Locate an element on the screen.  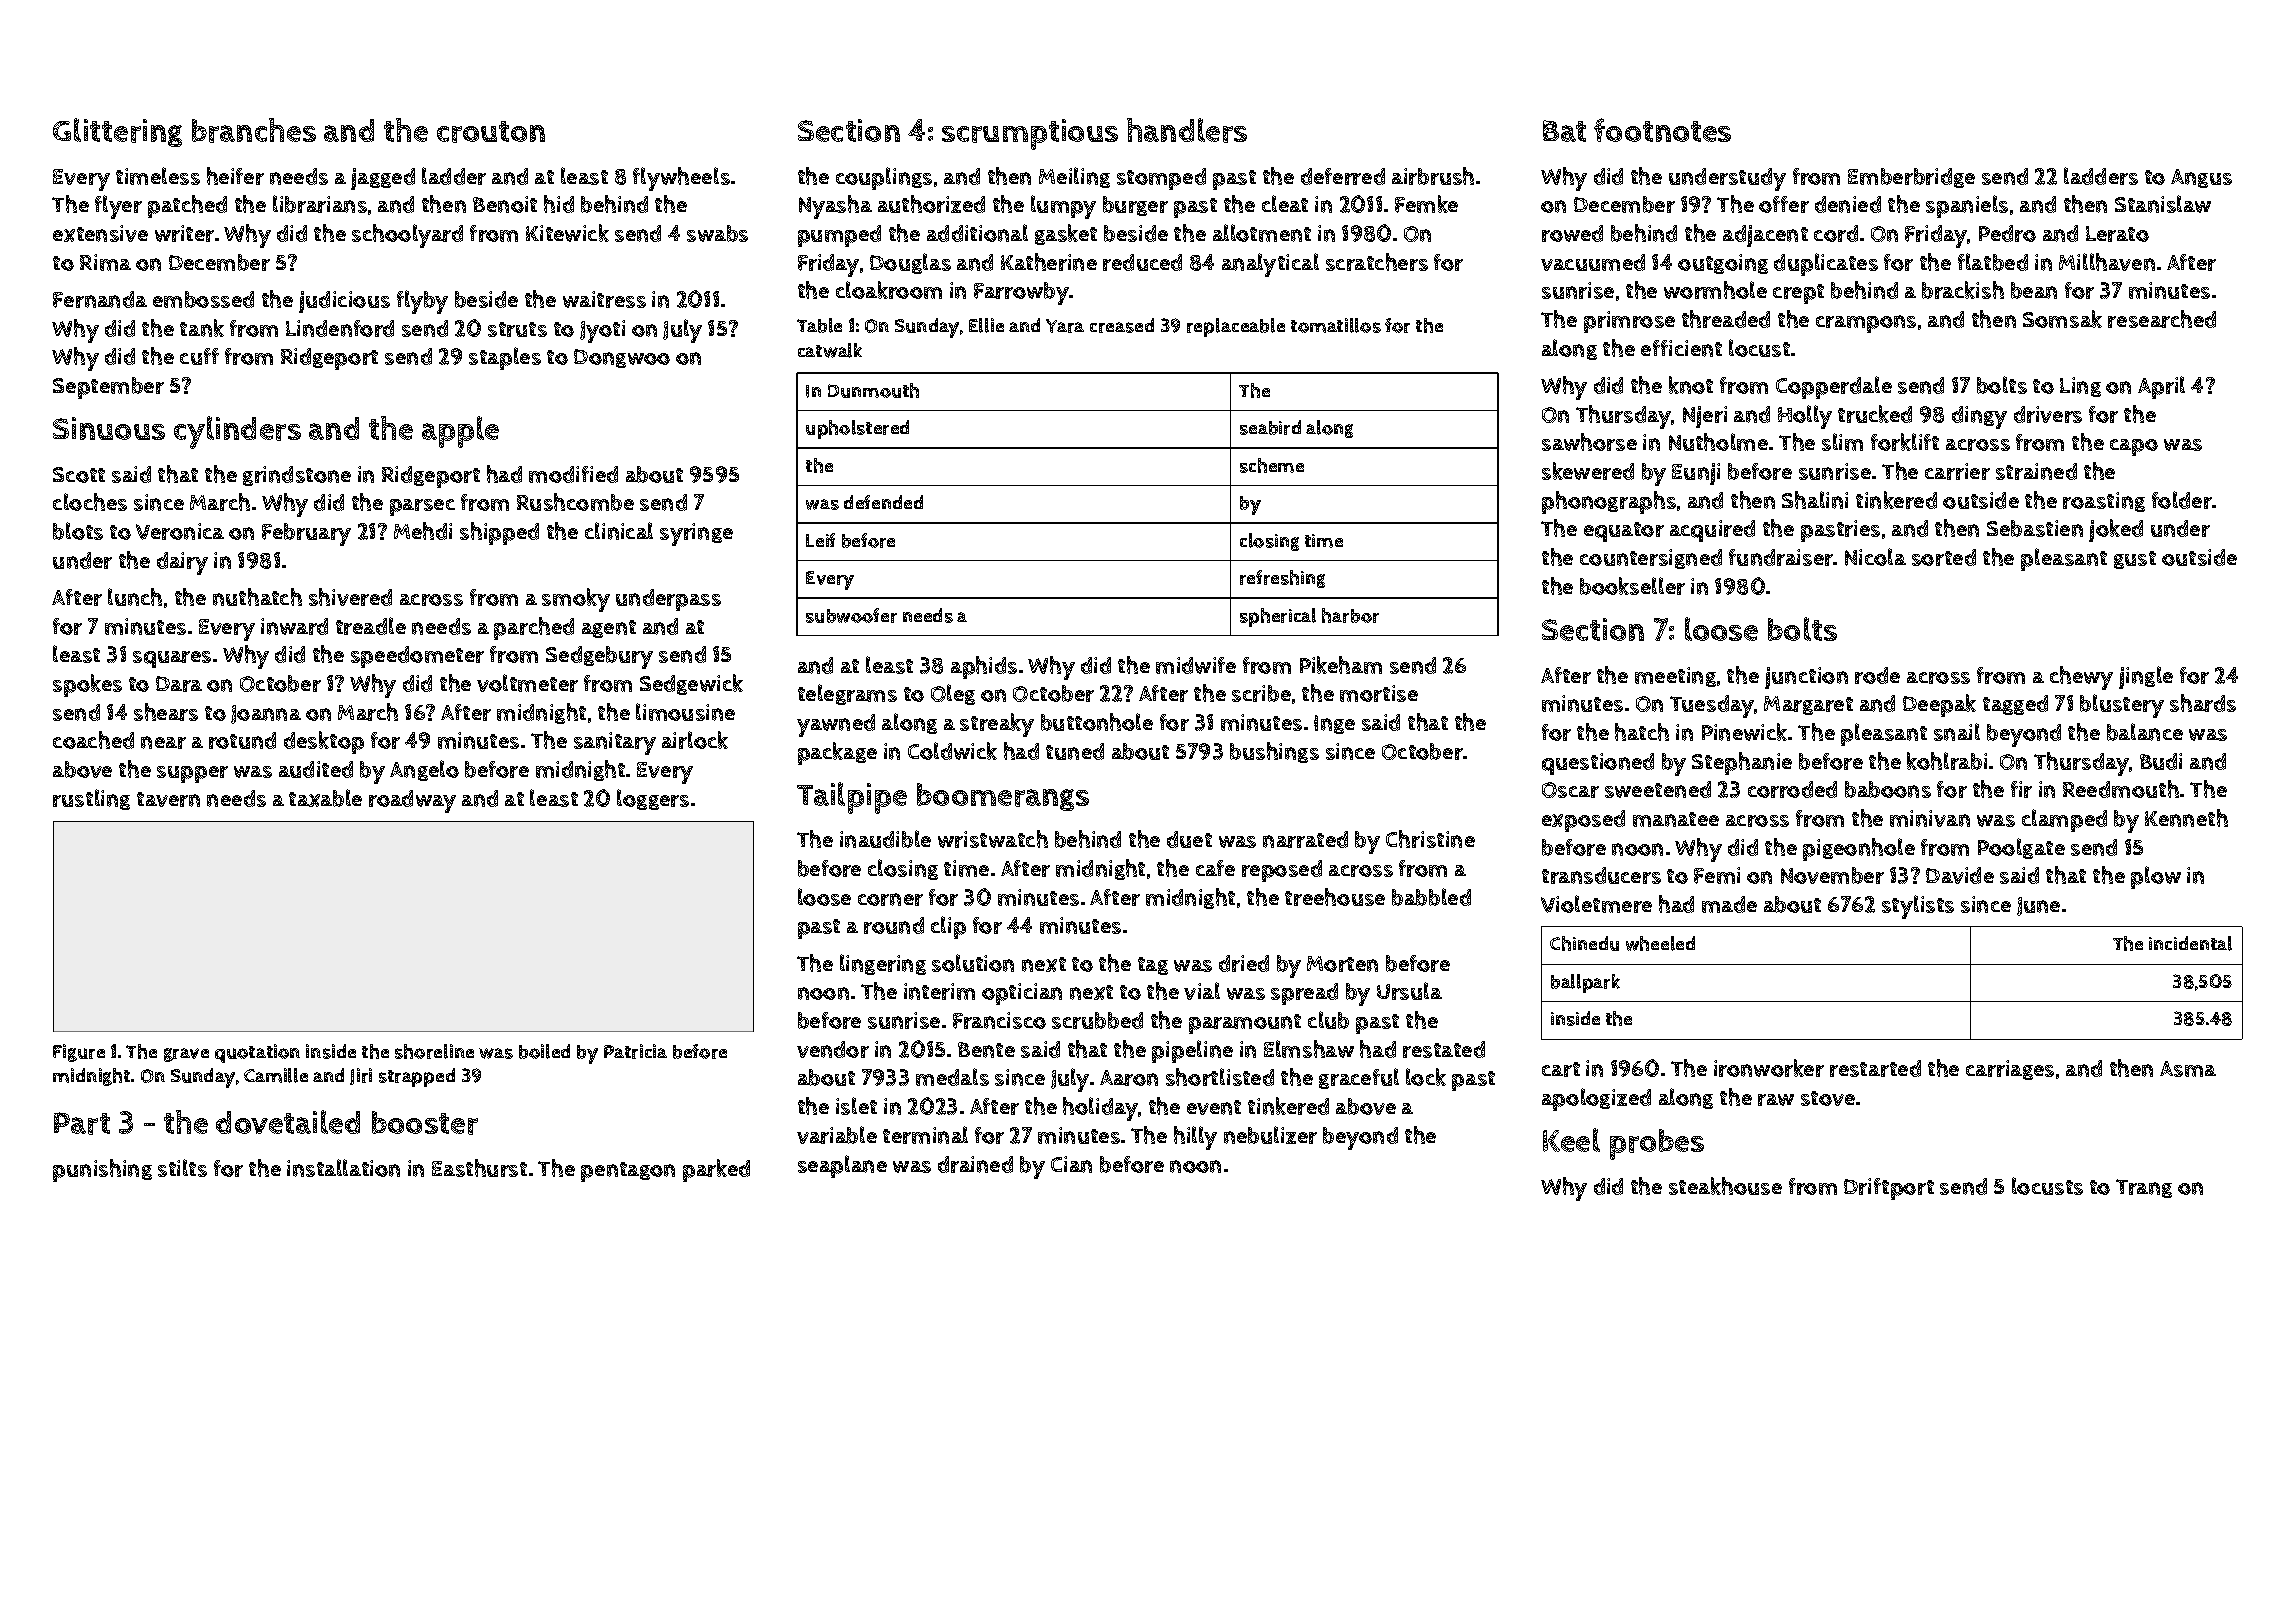
paramount is located at coordinates (1245, 1024).
